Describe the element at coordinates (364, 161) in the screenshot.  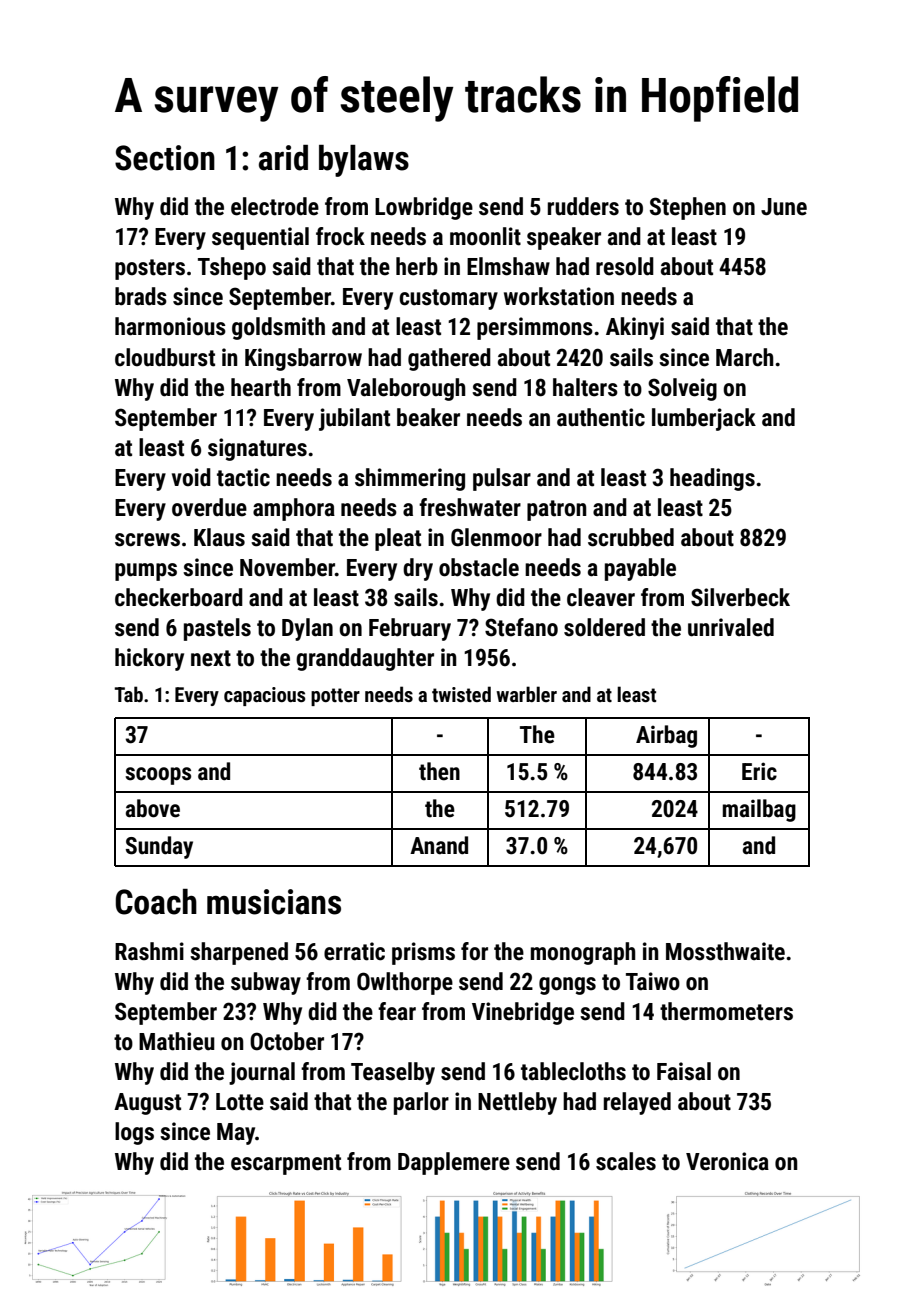
I see `bylaws` at that location.
